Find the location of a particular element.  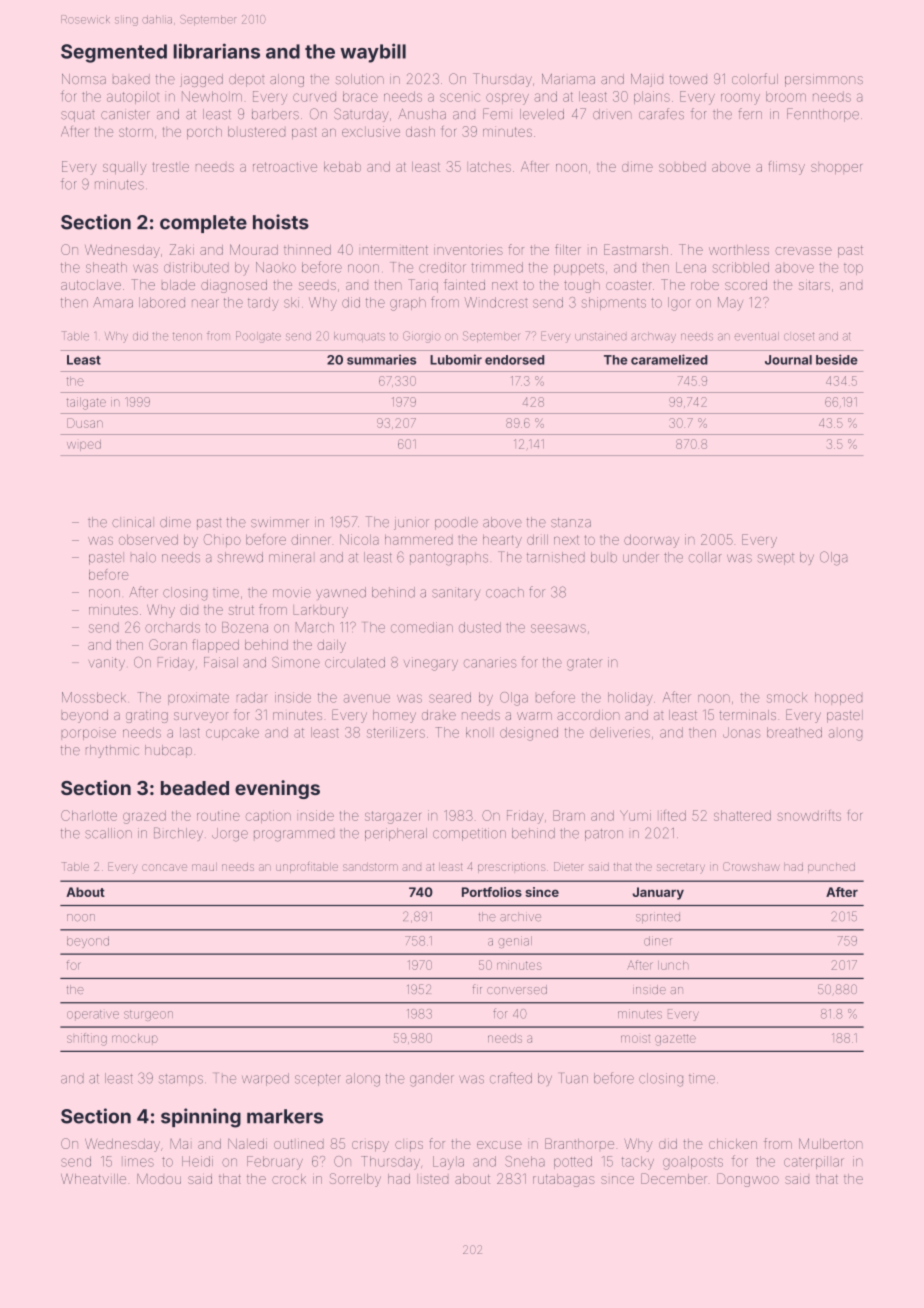

hopped is located at coordinates (838, 698).
